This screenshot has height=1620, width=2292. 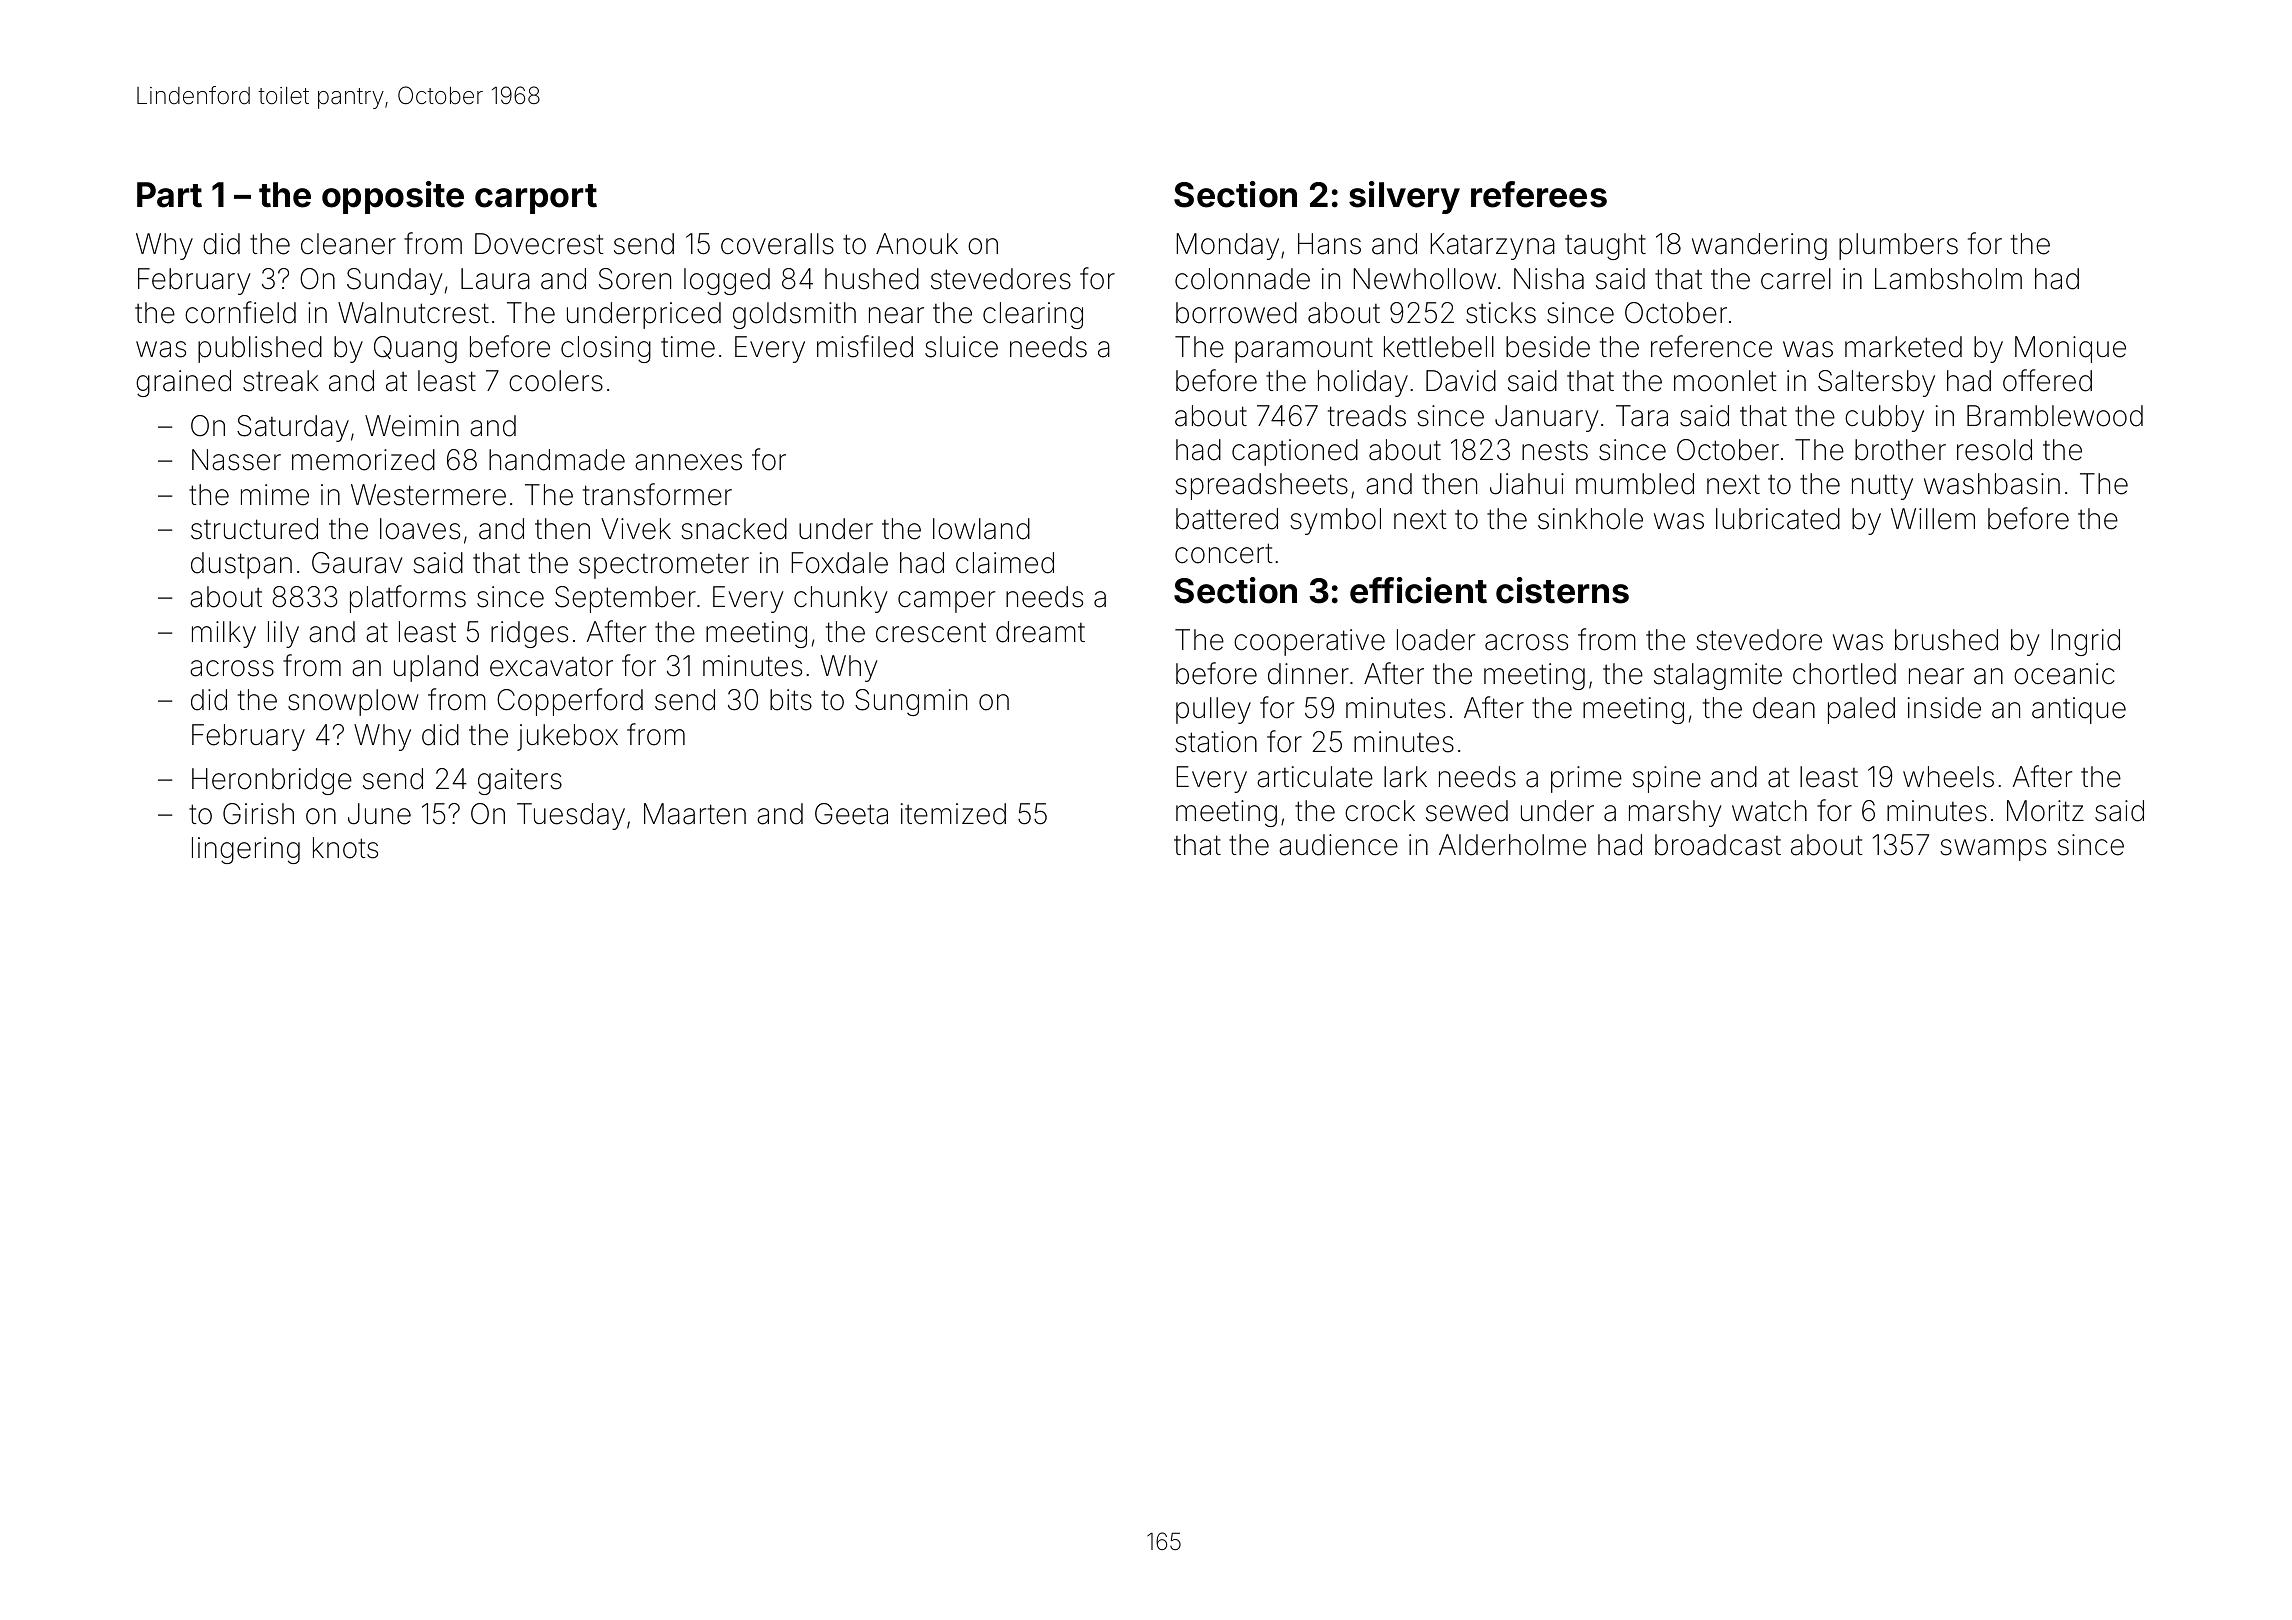 I want to click on moonlet, so click(x=1725, y=381).
